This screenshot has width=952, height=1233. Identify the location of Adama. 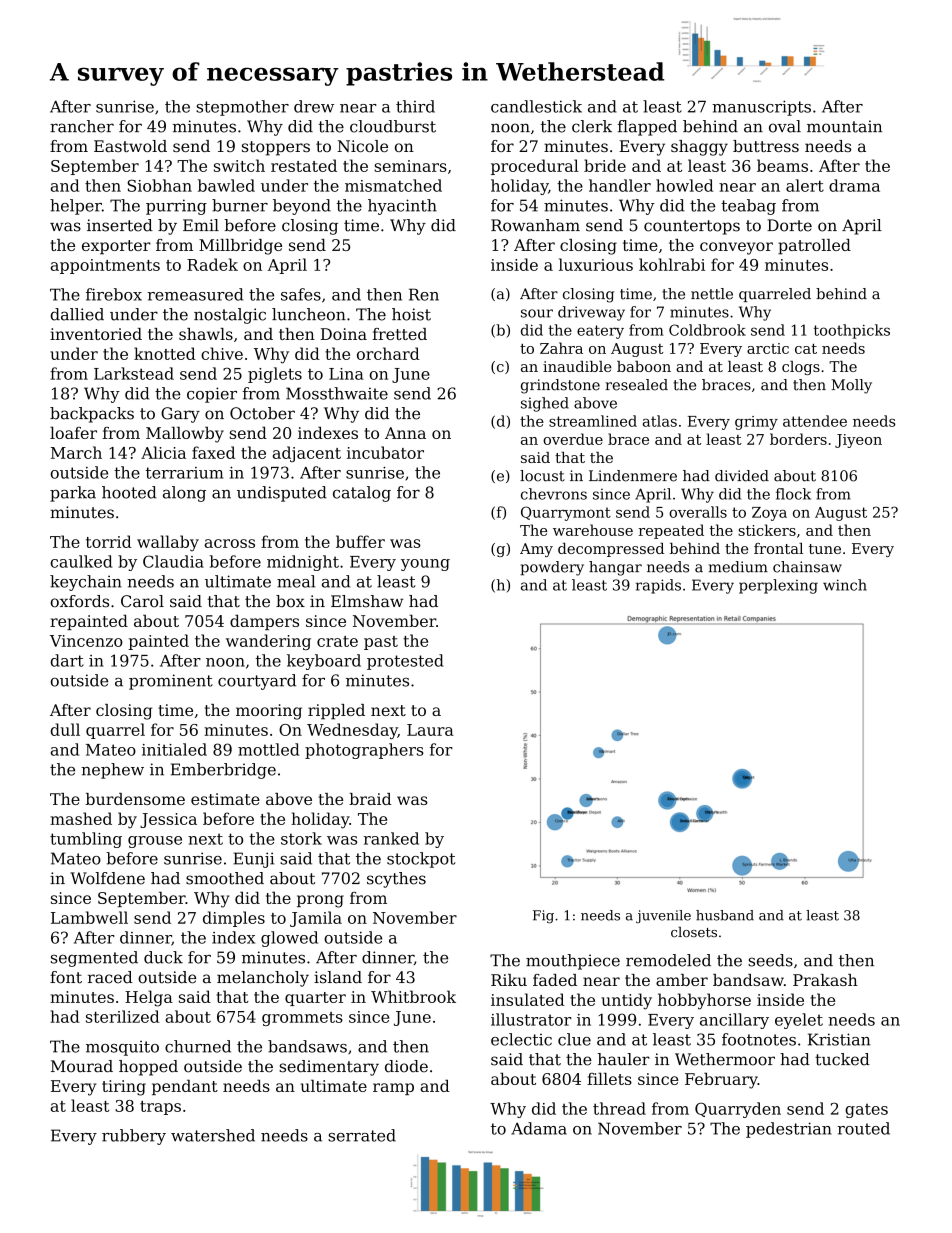
(539, 1128).
